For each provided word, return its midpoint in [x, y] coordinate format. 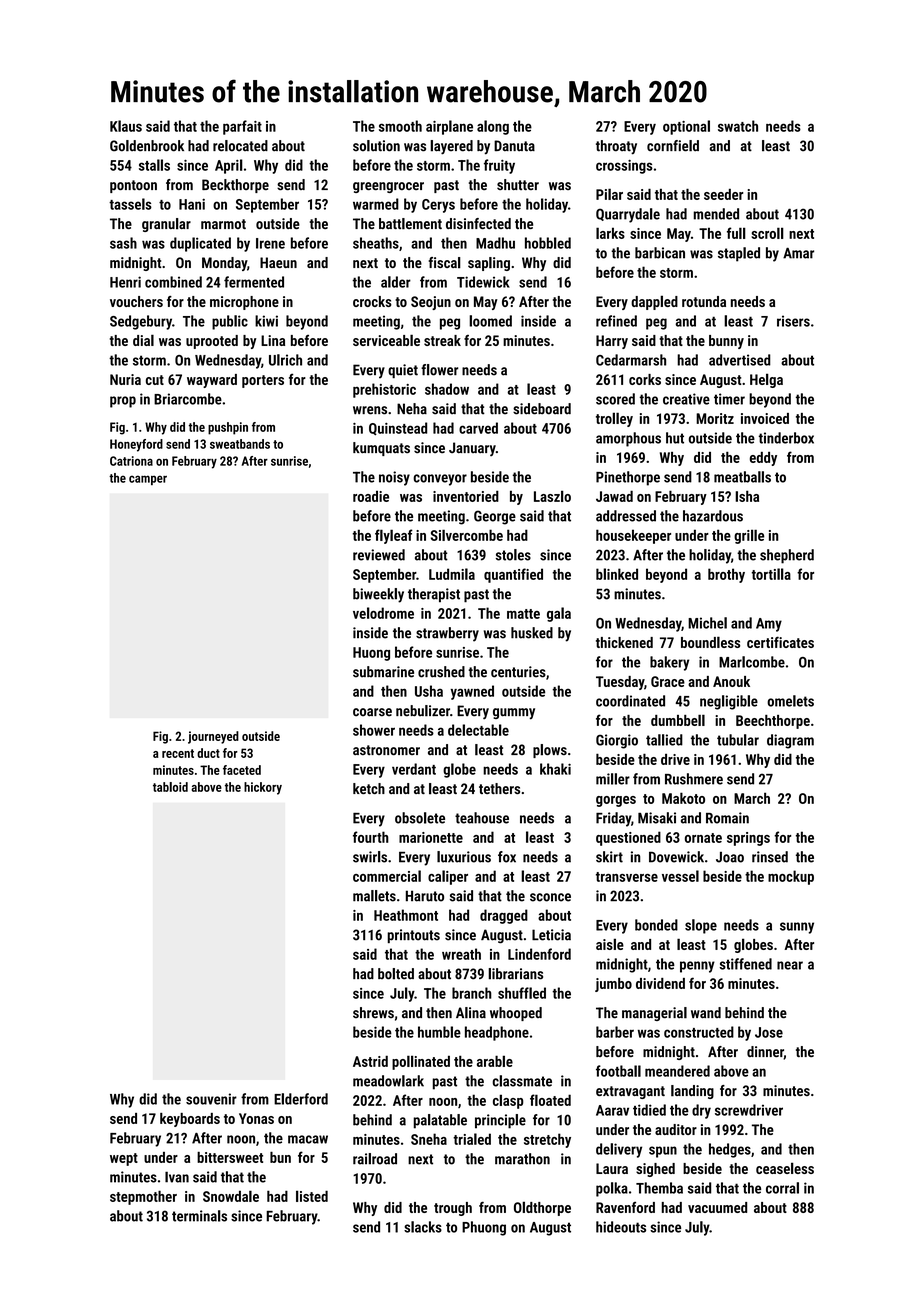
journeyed [213, 737]
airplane [449, 127]
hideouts [621, 1227]
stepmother [143, 1197]
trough [453, 1209]
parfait [242, 127]
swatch [738, 126]
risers [793, 321]
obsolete [420, 818]
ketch [369, 788]
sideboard [542, 409]
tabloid [170, 787]
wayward [212, 381]
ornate [703, 838]
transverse [627, 877]
